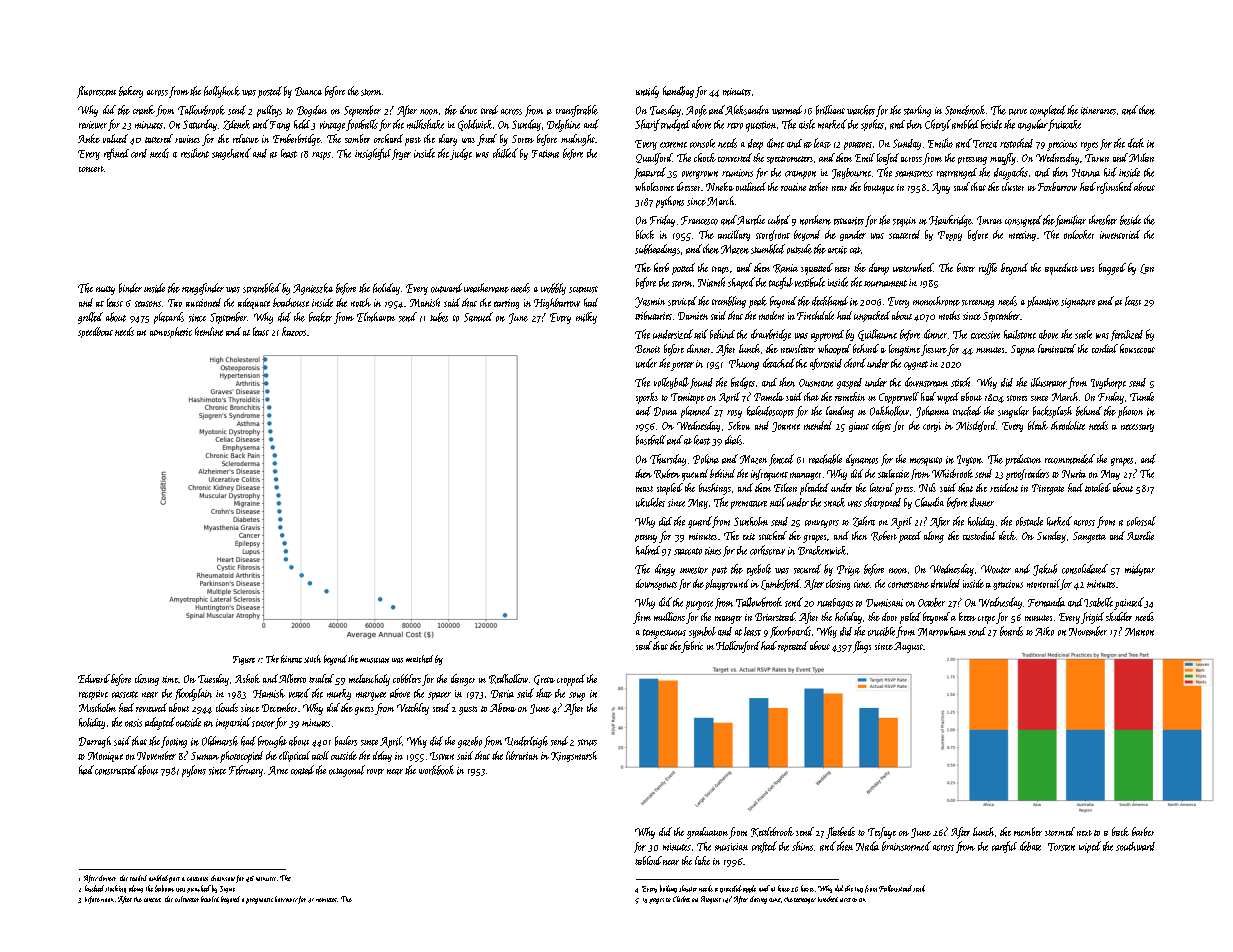 This page has height=952, width=1233. I want to click on constructed, so click(116, 770).
